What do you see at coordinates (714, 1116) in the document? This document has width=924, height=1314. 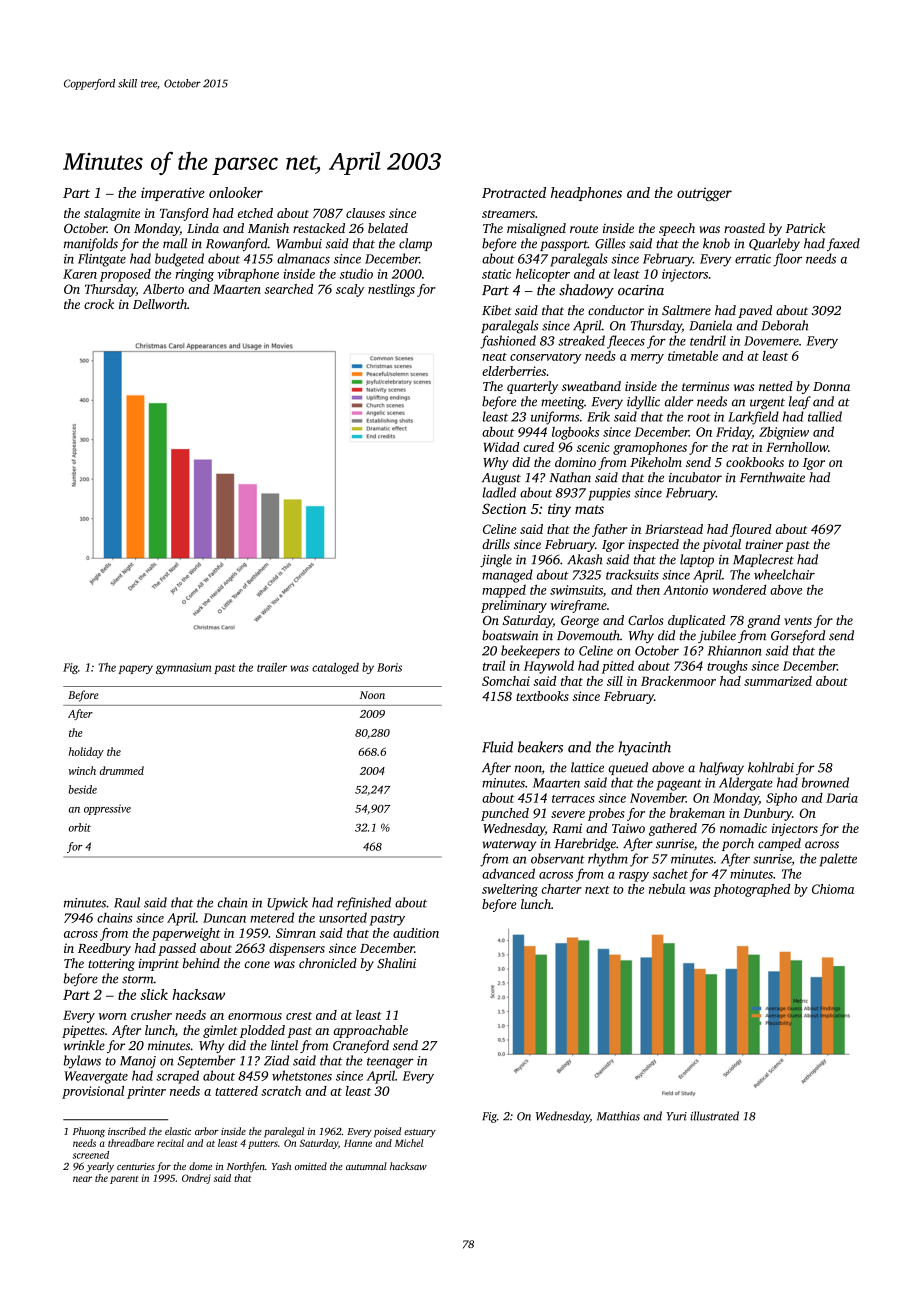 I see `illustrated` at bounding box center [714, 1116].
